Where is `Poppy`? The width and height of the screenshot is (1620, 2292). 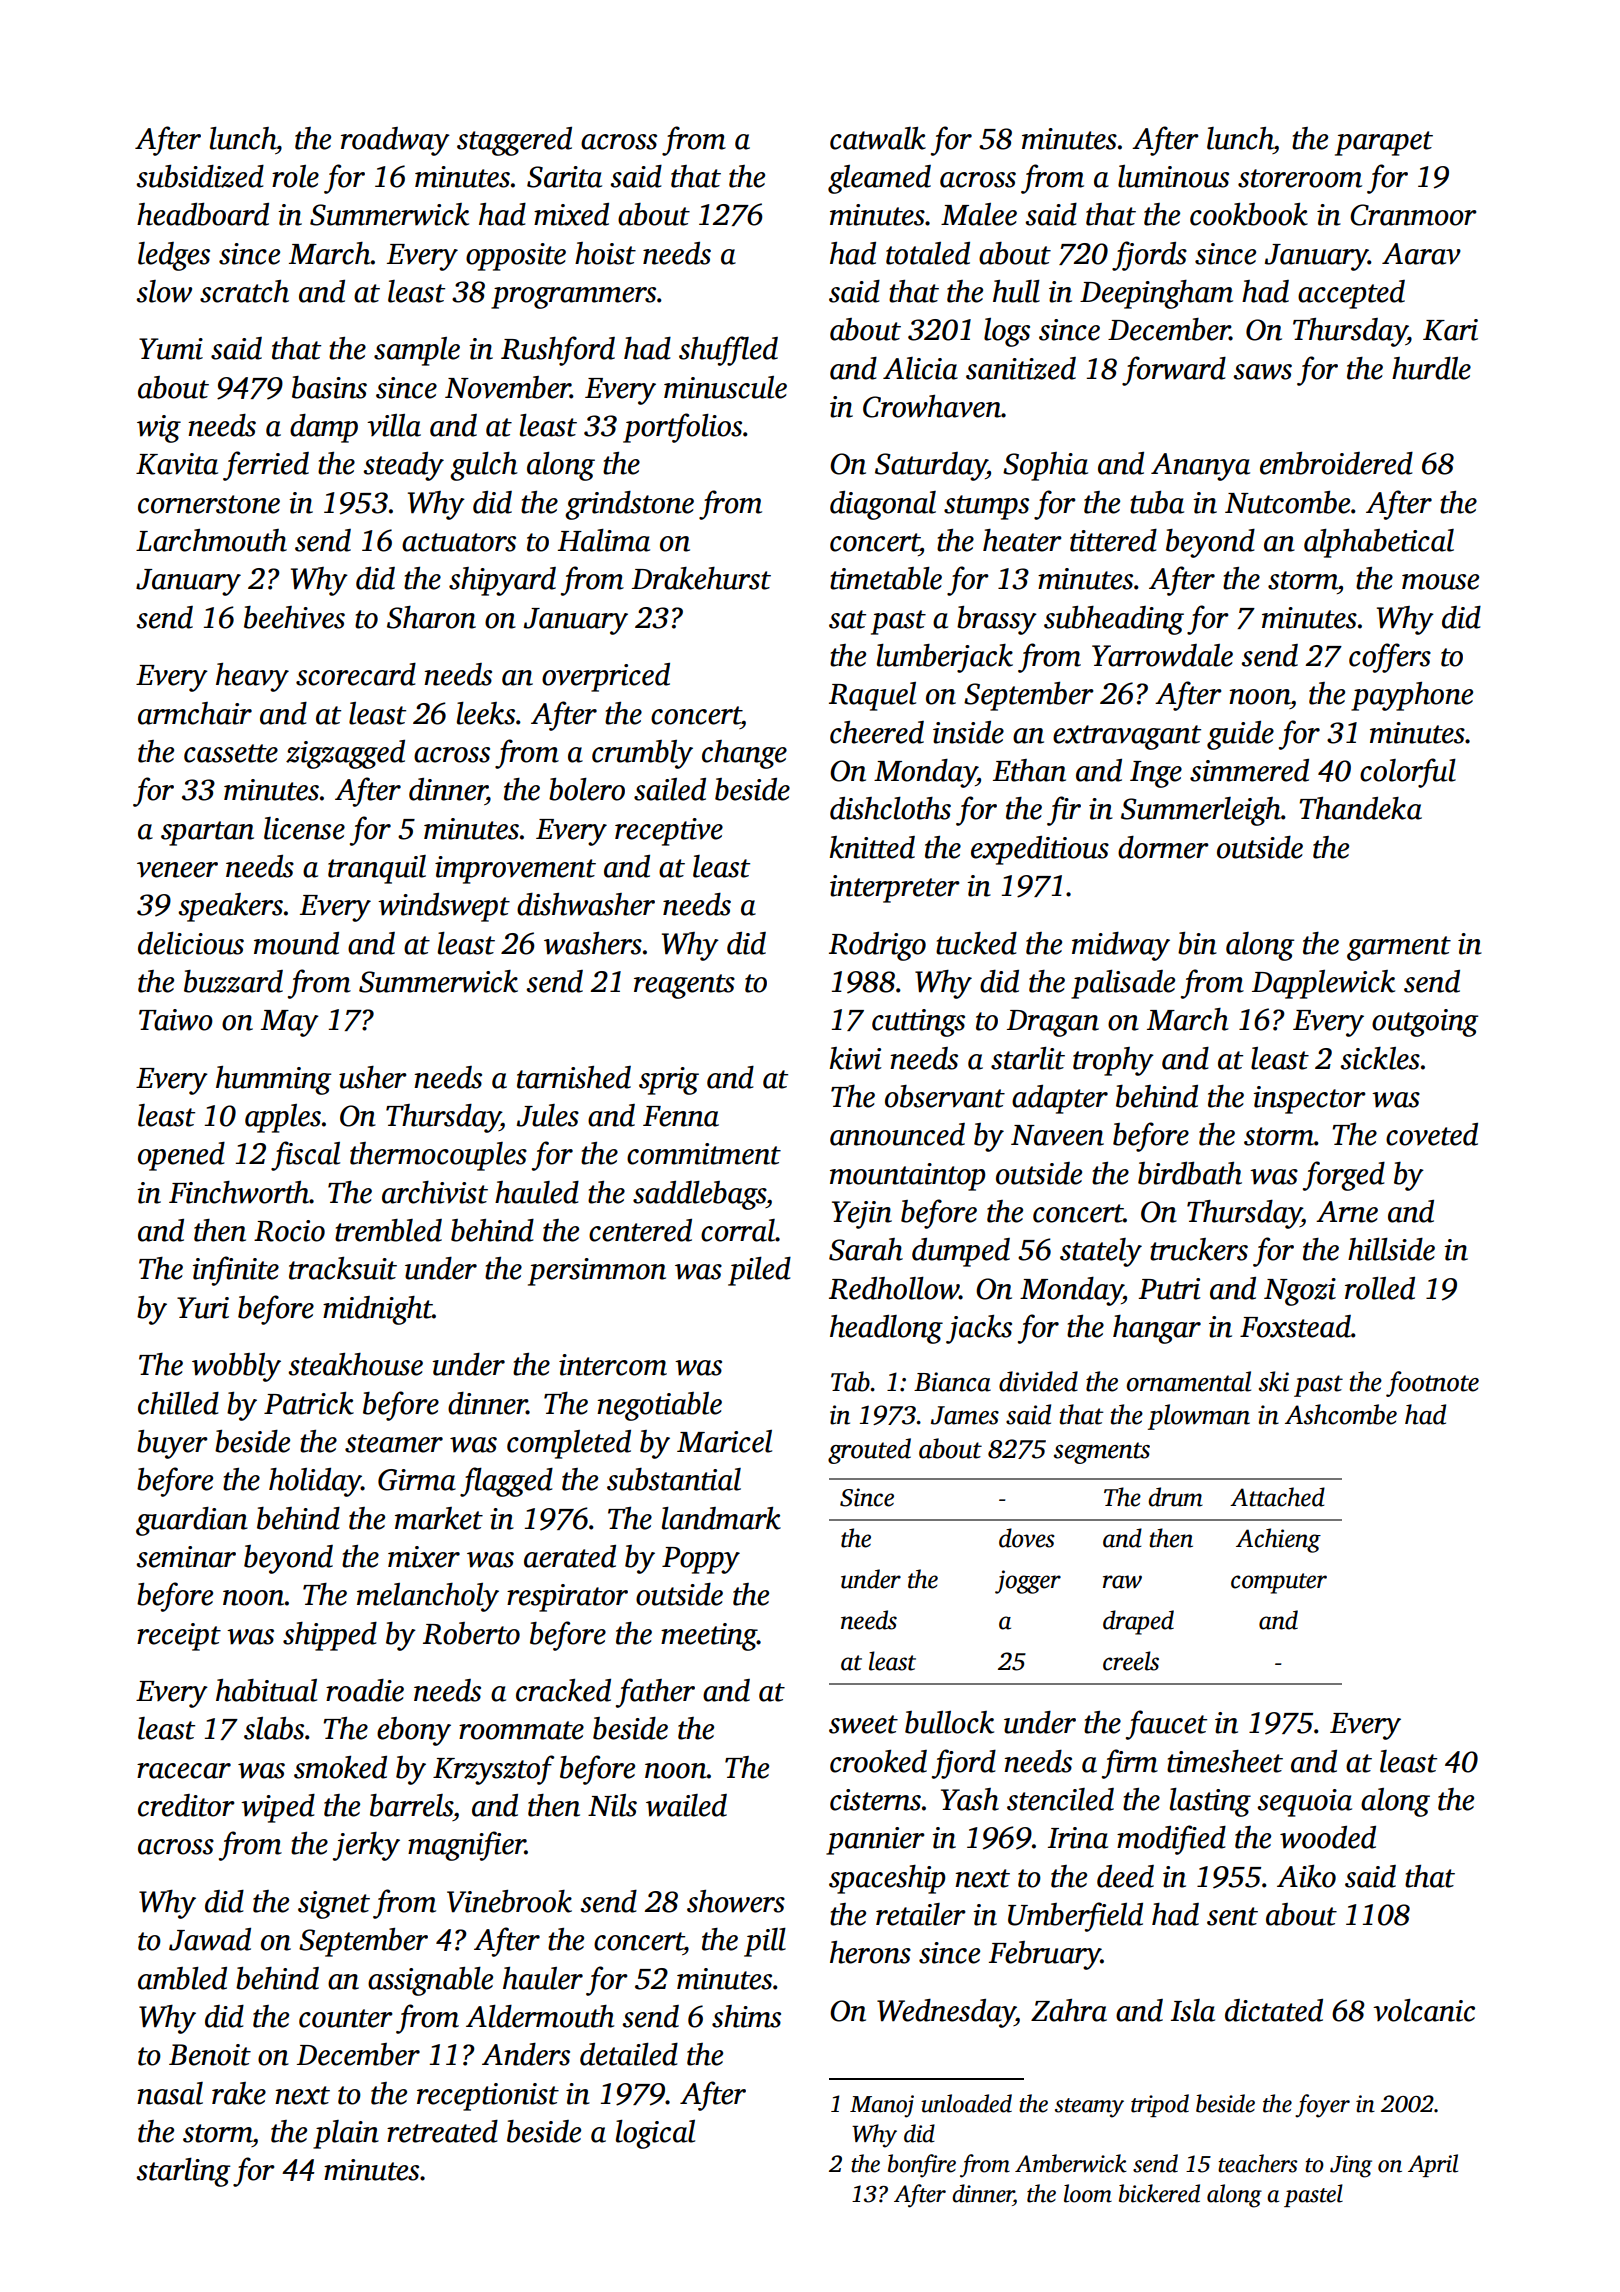 Poppy is located at coordinates (701, 1560).
